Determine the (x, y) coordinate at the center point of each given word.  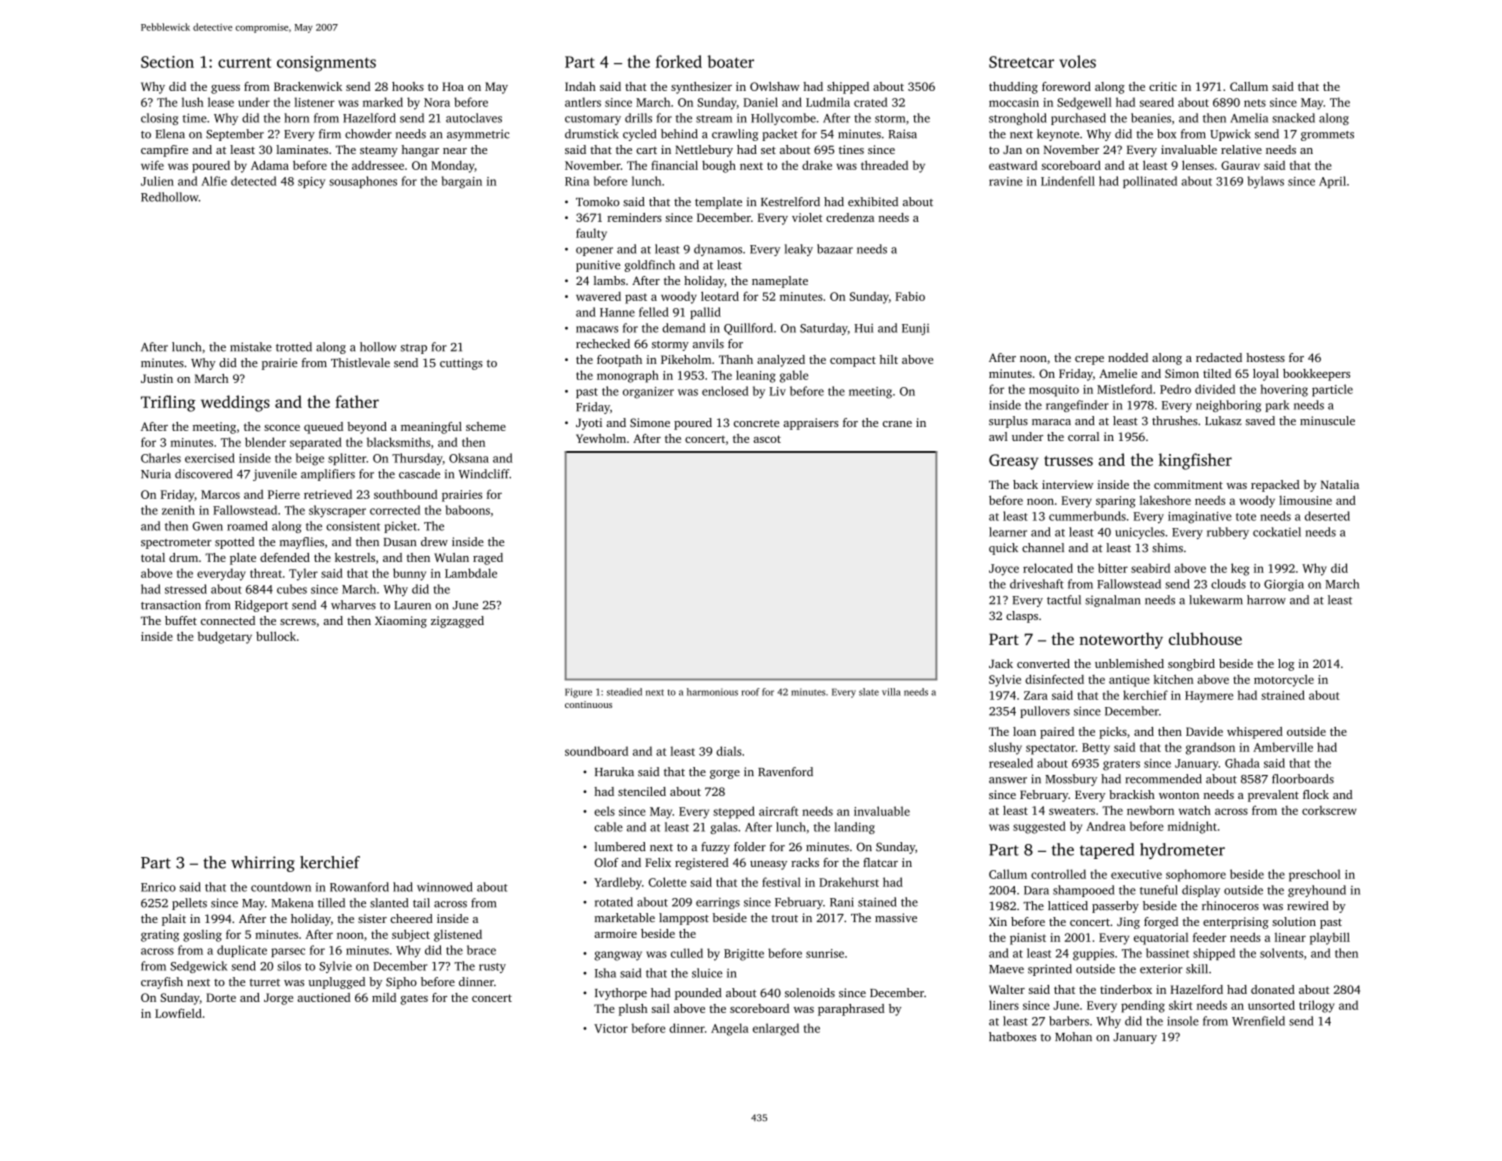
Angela (730, 1029)
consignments (326, 64)
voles (1077, 61)
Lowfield (178, 1013)
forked (679, 61)
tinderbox (1126, 989)
